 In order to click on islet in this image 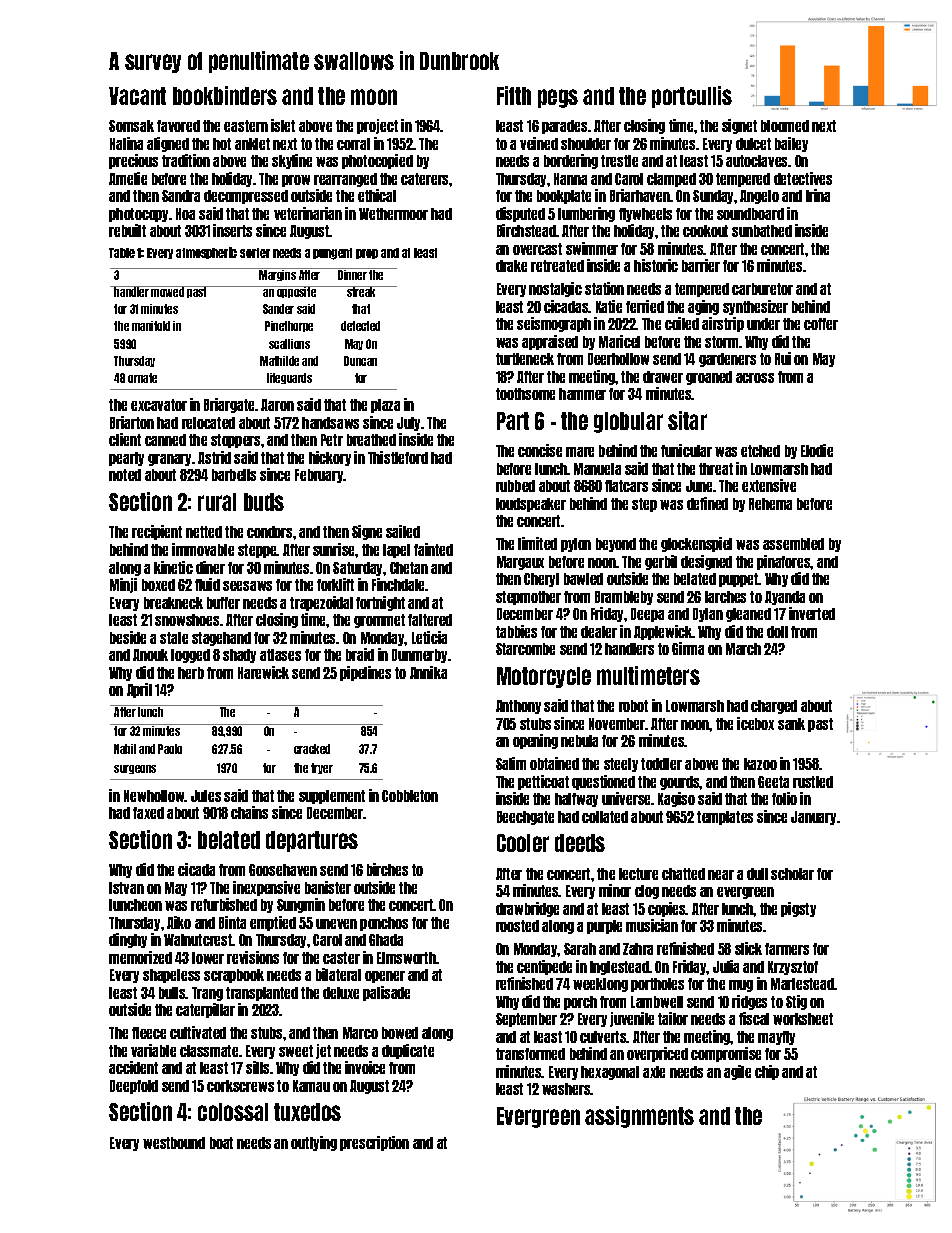, I will do `click(283, 125)`.
